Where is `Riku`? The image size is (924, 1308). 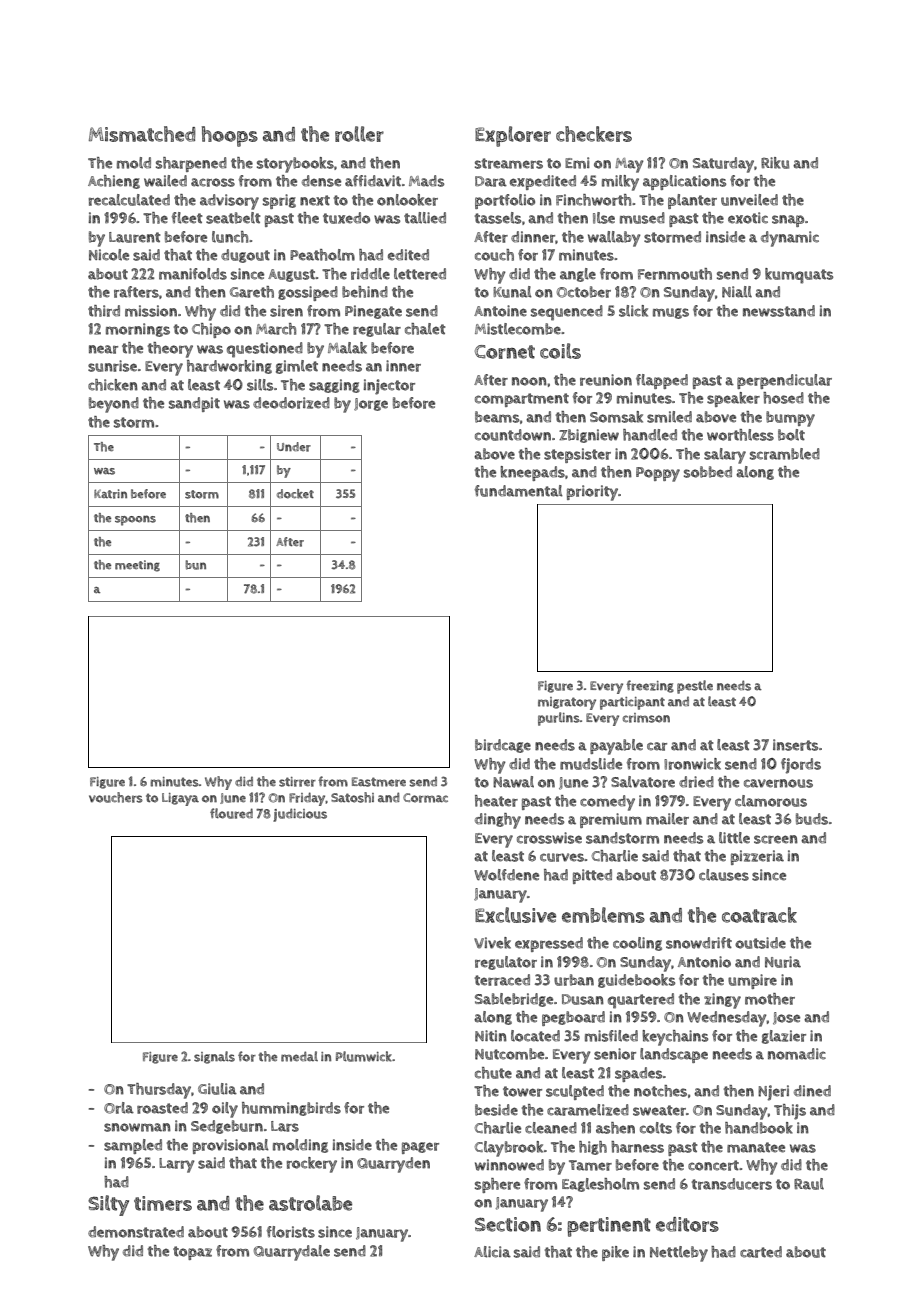
Riku is located at coordinates (775, 163).
